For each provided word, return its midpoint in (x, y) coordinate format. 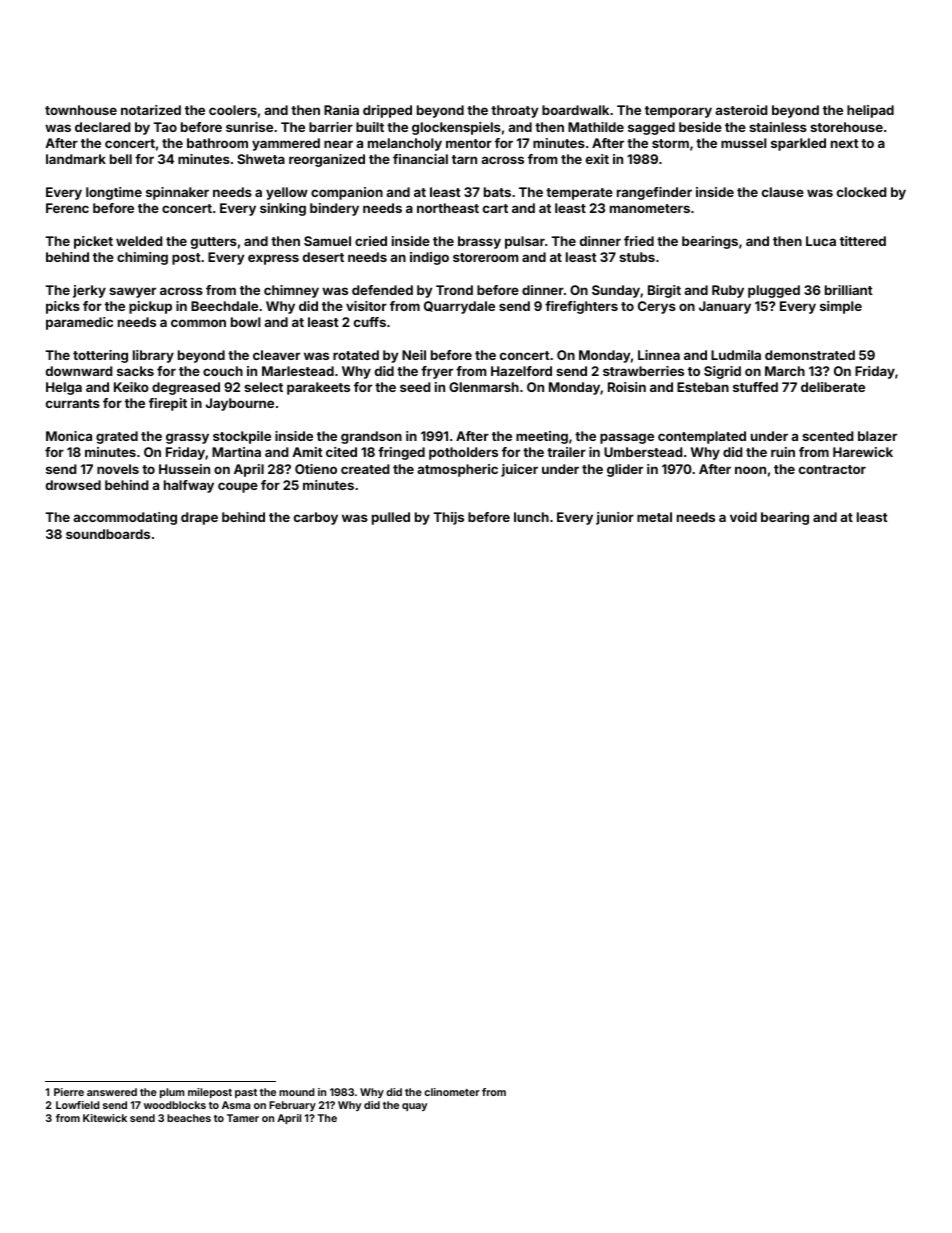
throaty (514, 111)
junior (615, 518)
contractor (832, 469)
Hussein (184, 469)
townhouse (81, 110)
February (292, 1106)
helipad (870, 111)
